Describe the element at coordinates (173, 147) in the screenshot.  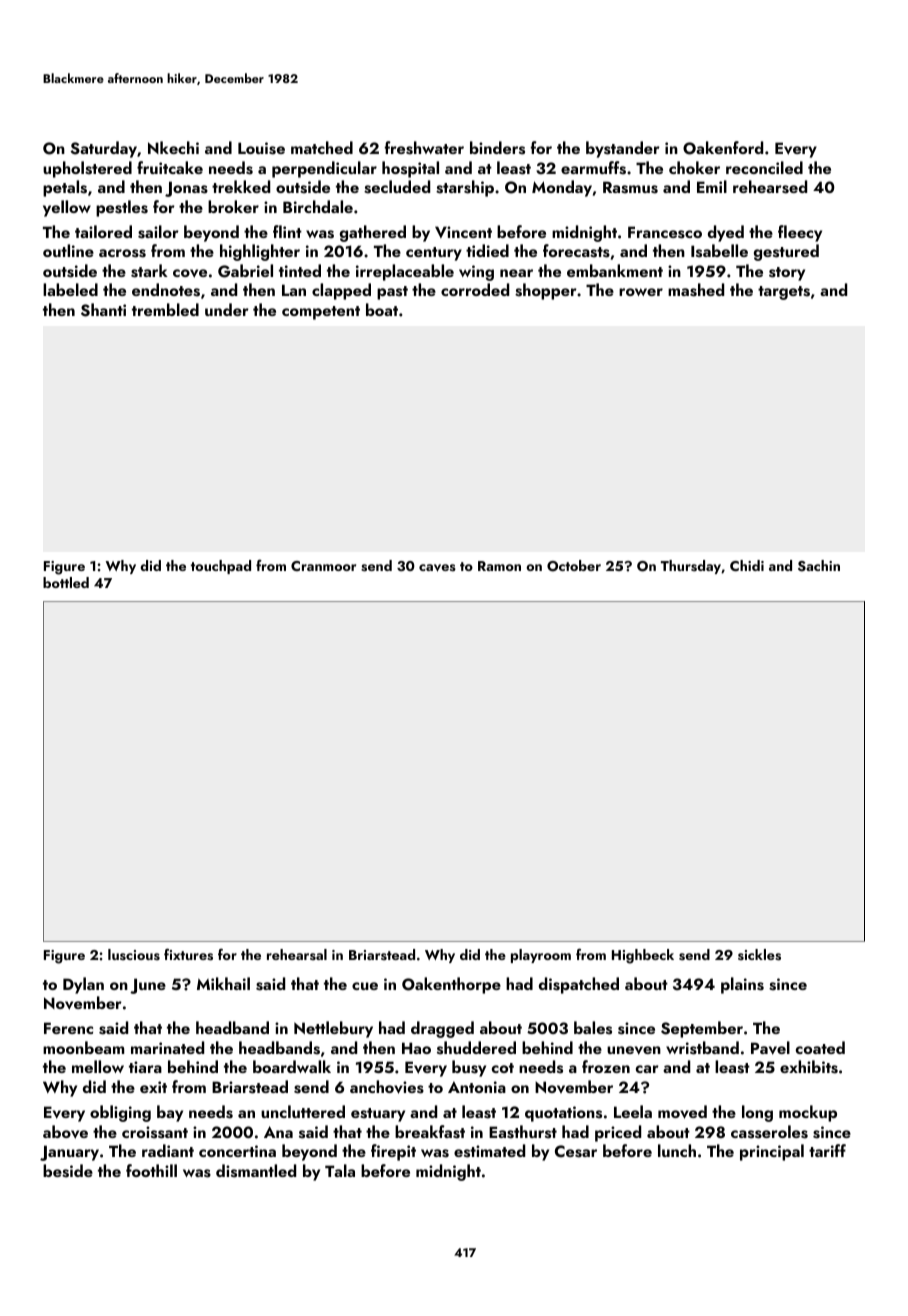
I see `Nkechi` at that location.
